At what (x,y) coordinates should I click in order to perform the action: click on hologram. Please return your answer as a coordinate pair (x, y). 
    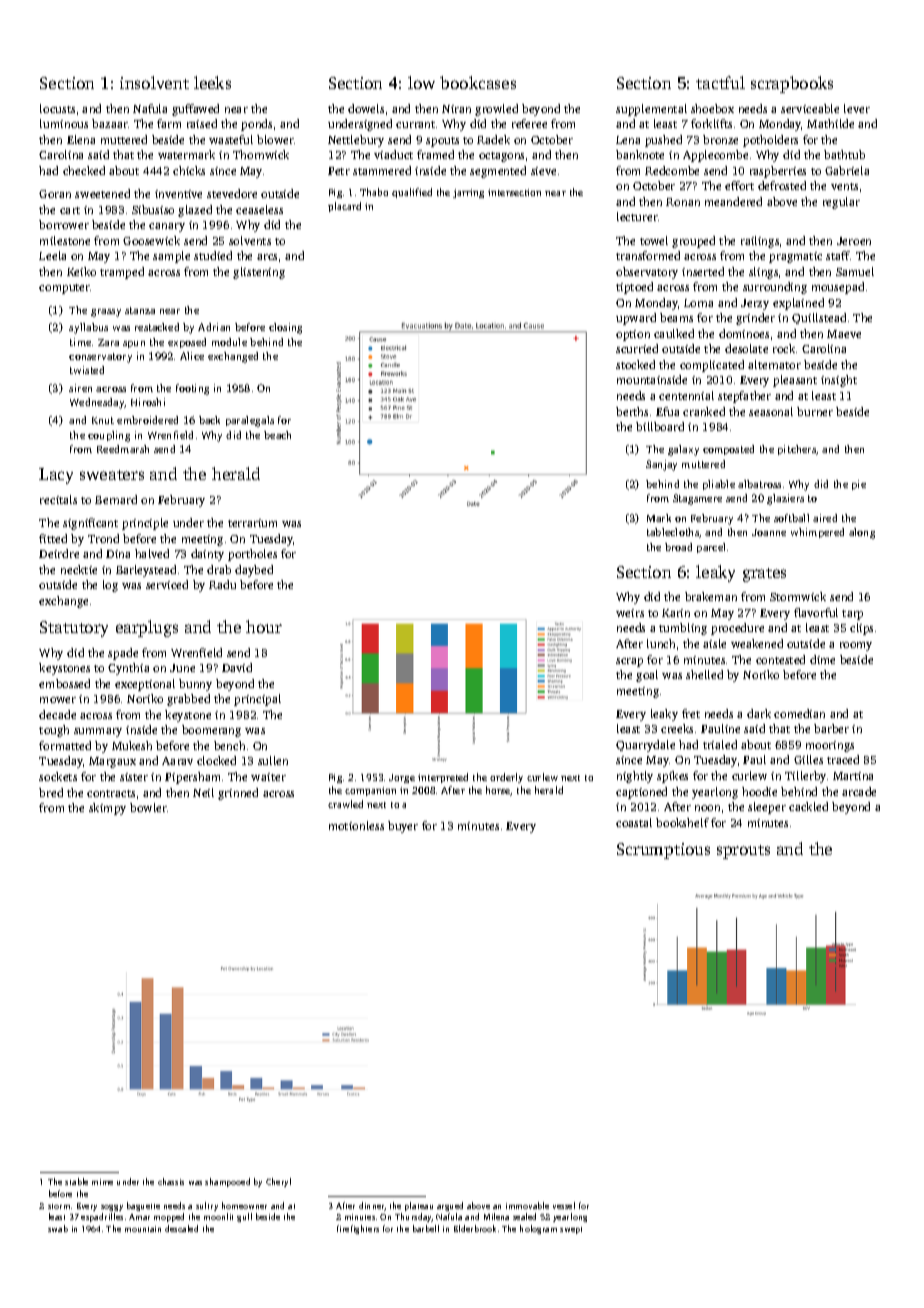
    Looking at the image, I should click on (538, 1229).
